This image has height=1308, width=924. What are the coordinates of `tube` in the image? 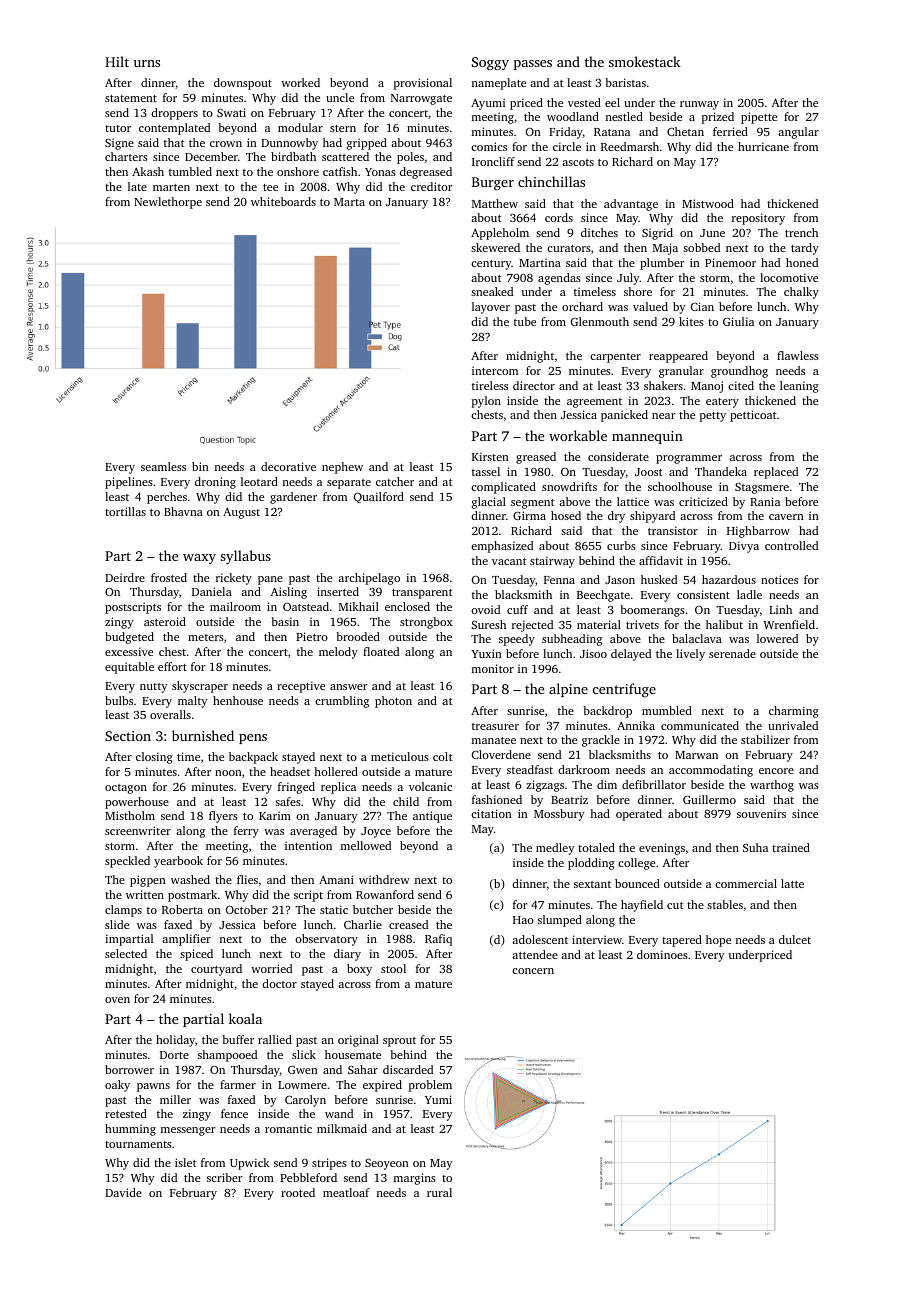 It's located at (525, 321).
